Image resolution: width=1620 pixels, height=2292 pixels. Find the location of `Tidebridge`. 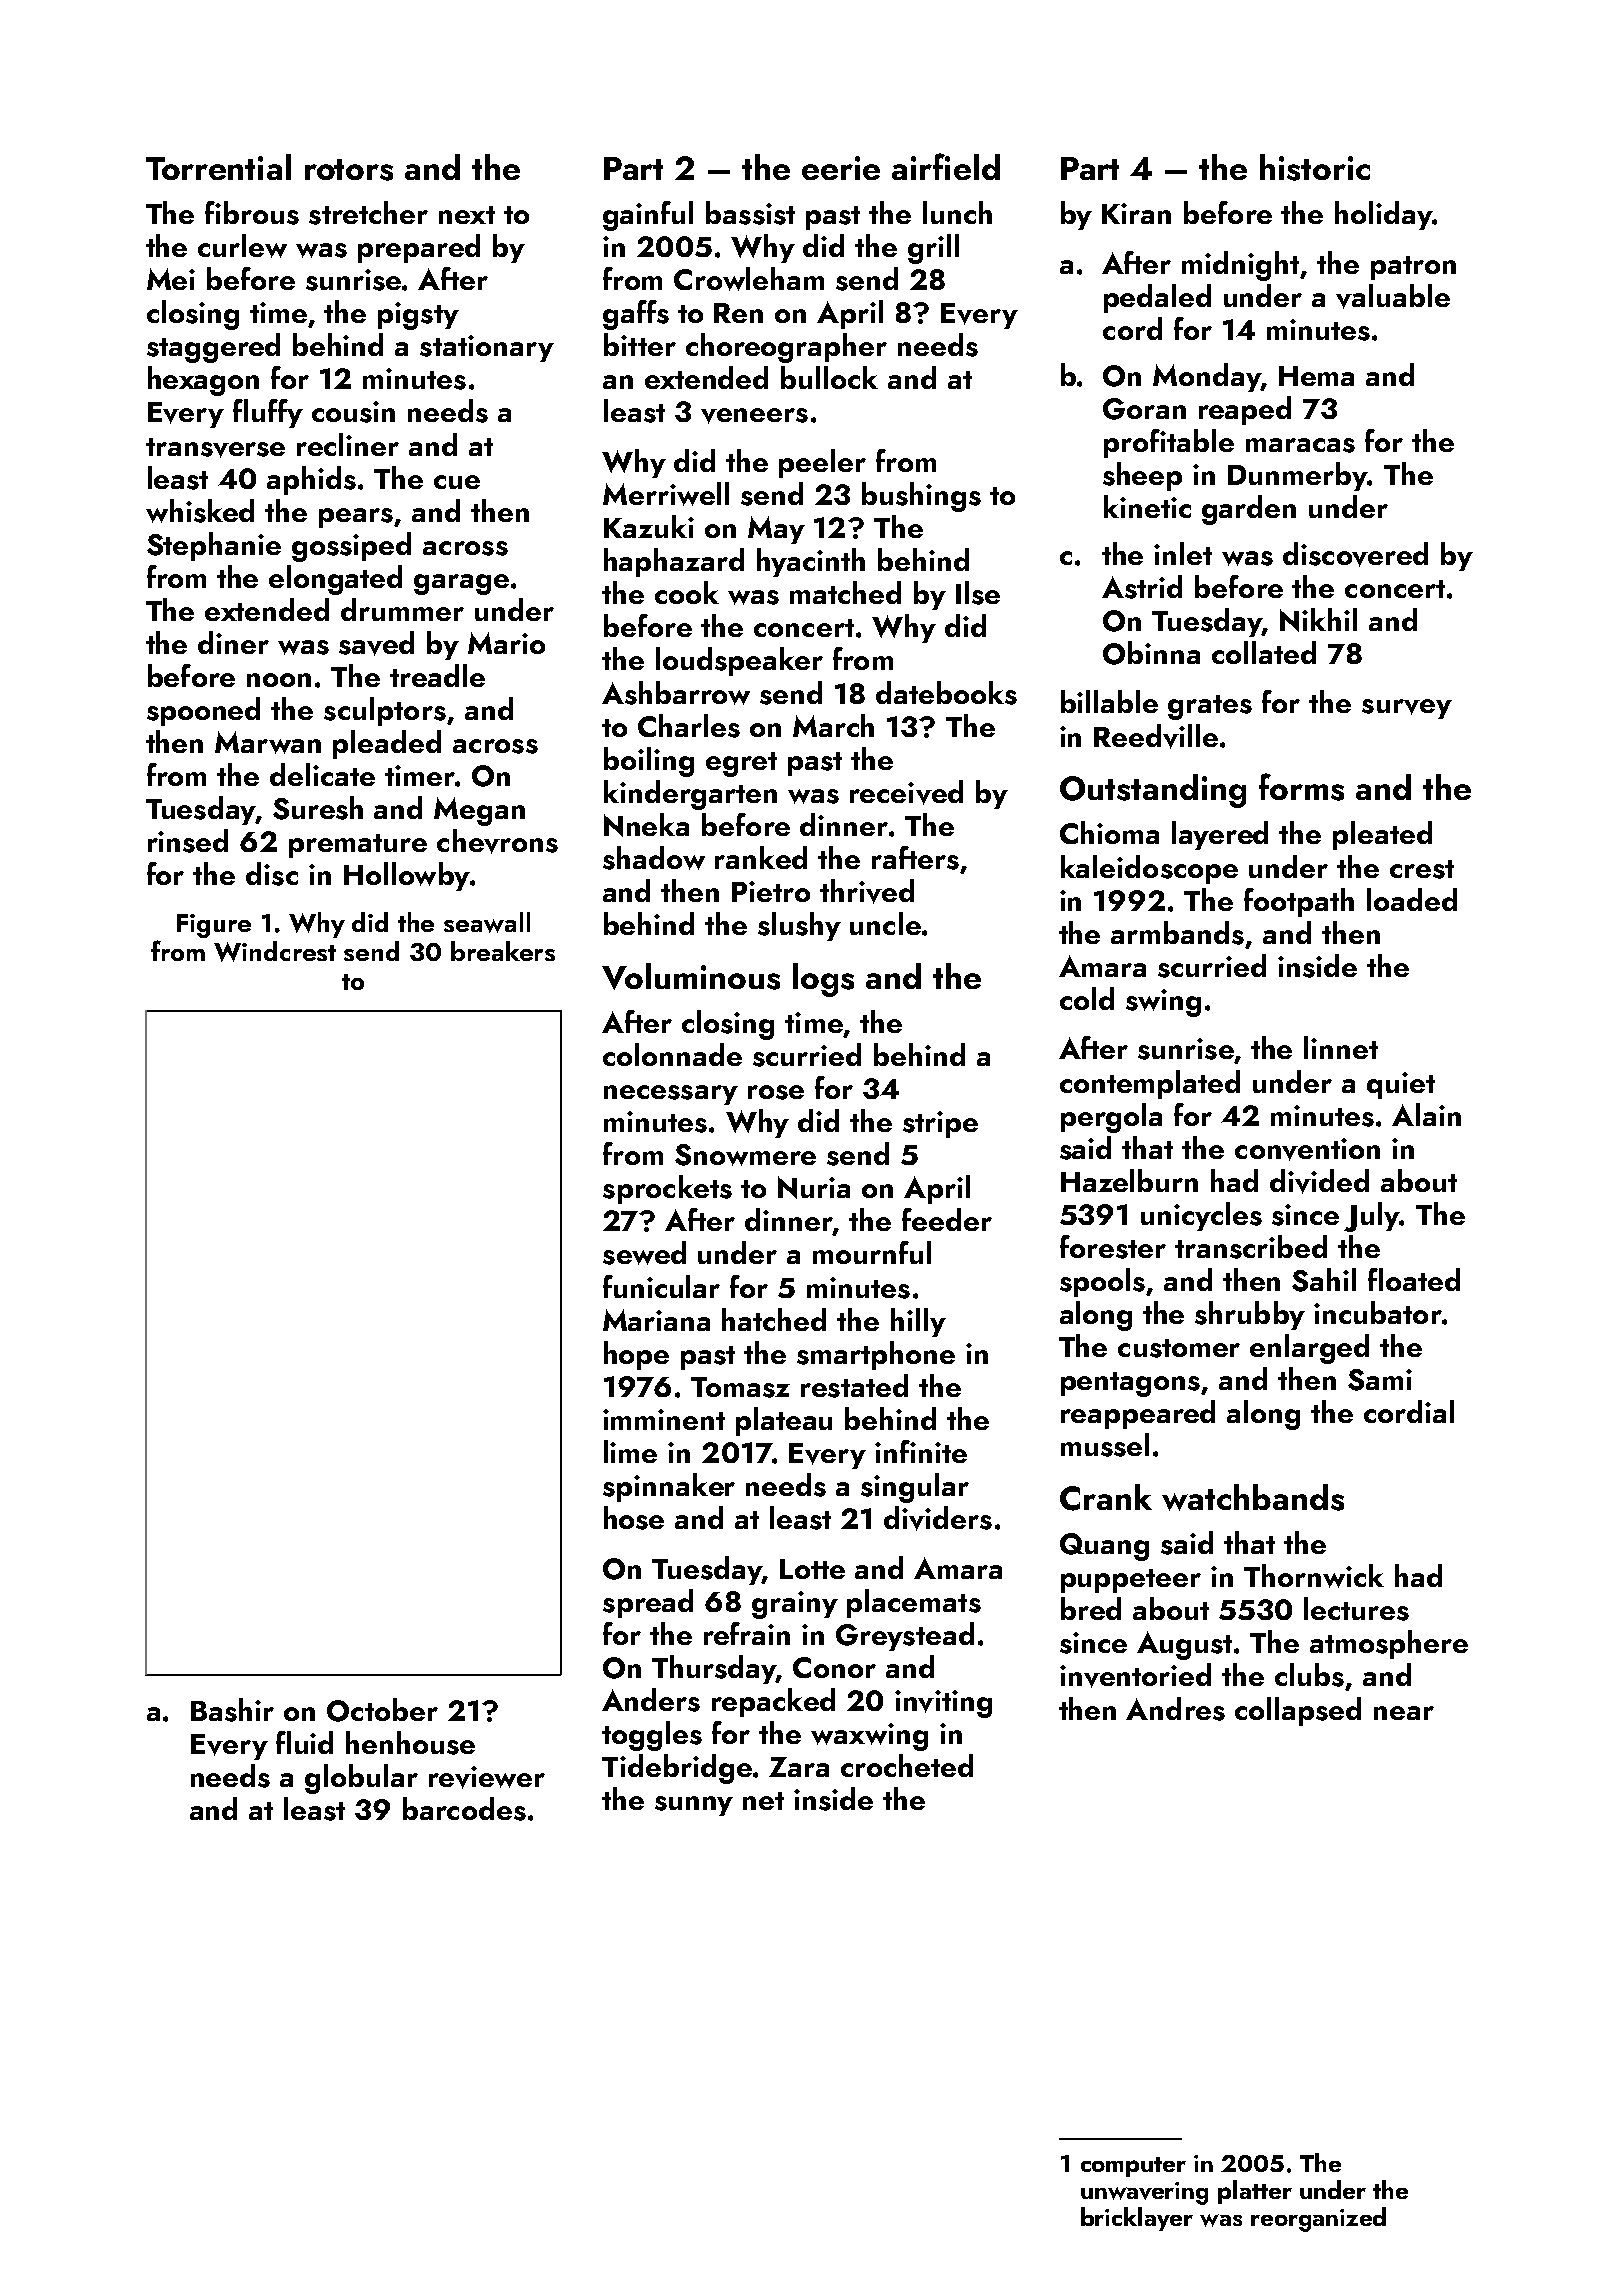

Tidebridge is located at coordinates (677, 1769).
